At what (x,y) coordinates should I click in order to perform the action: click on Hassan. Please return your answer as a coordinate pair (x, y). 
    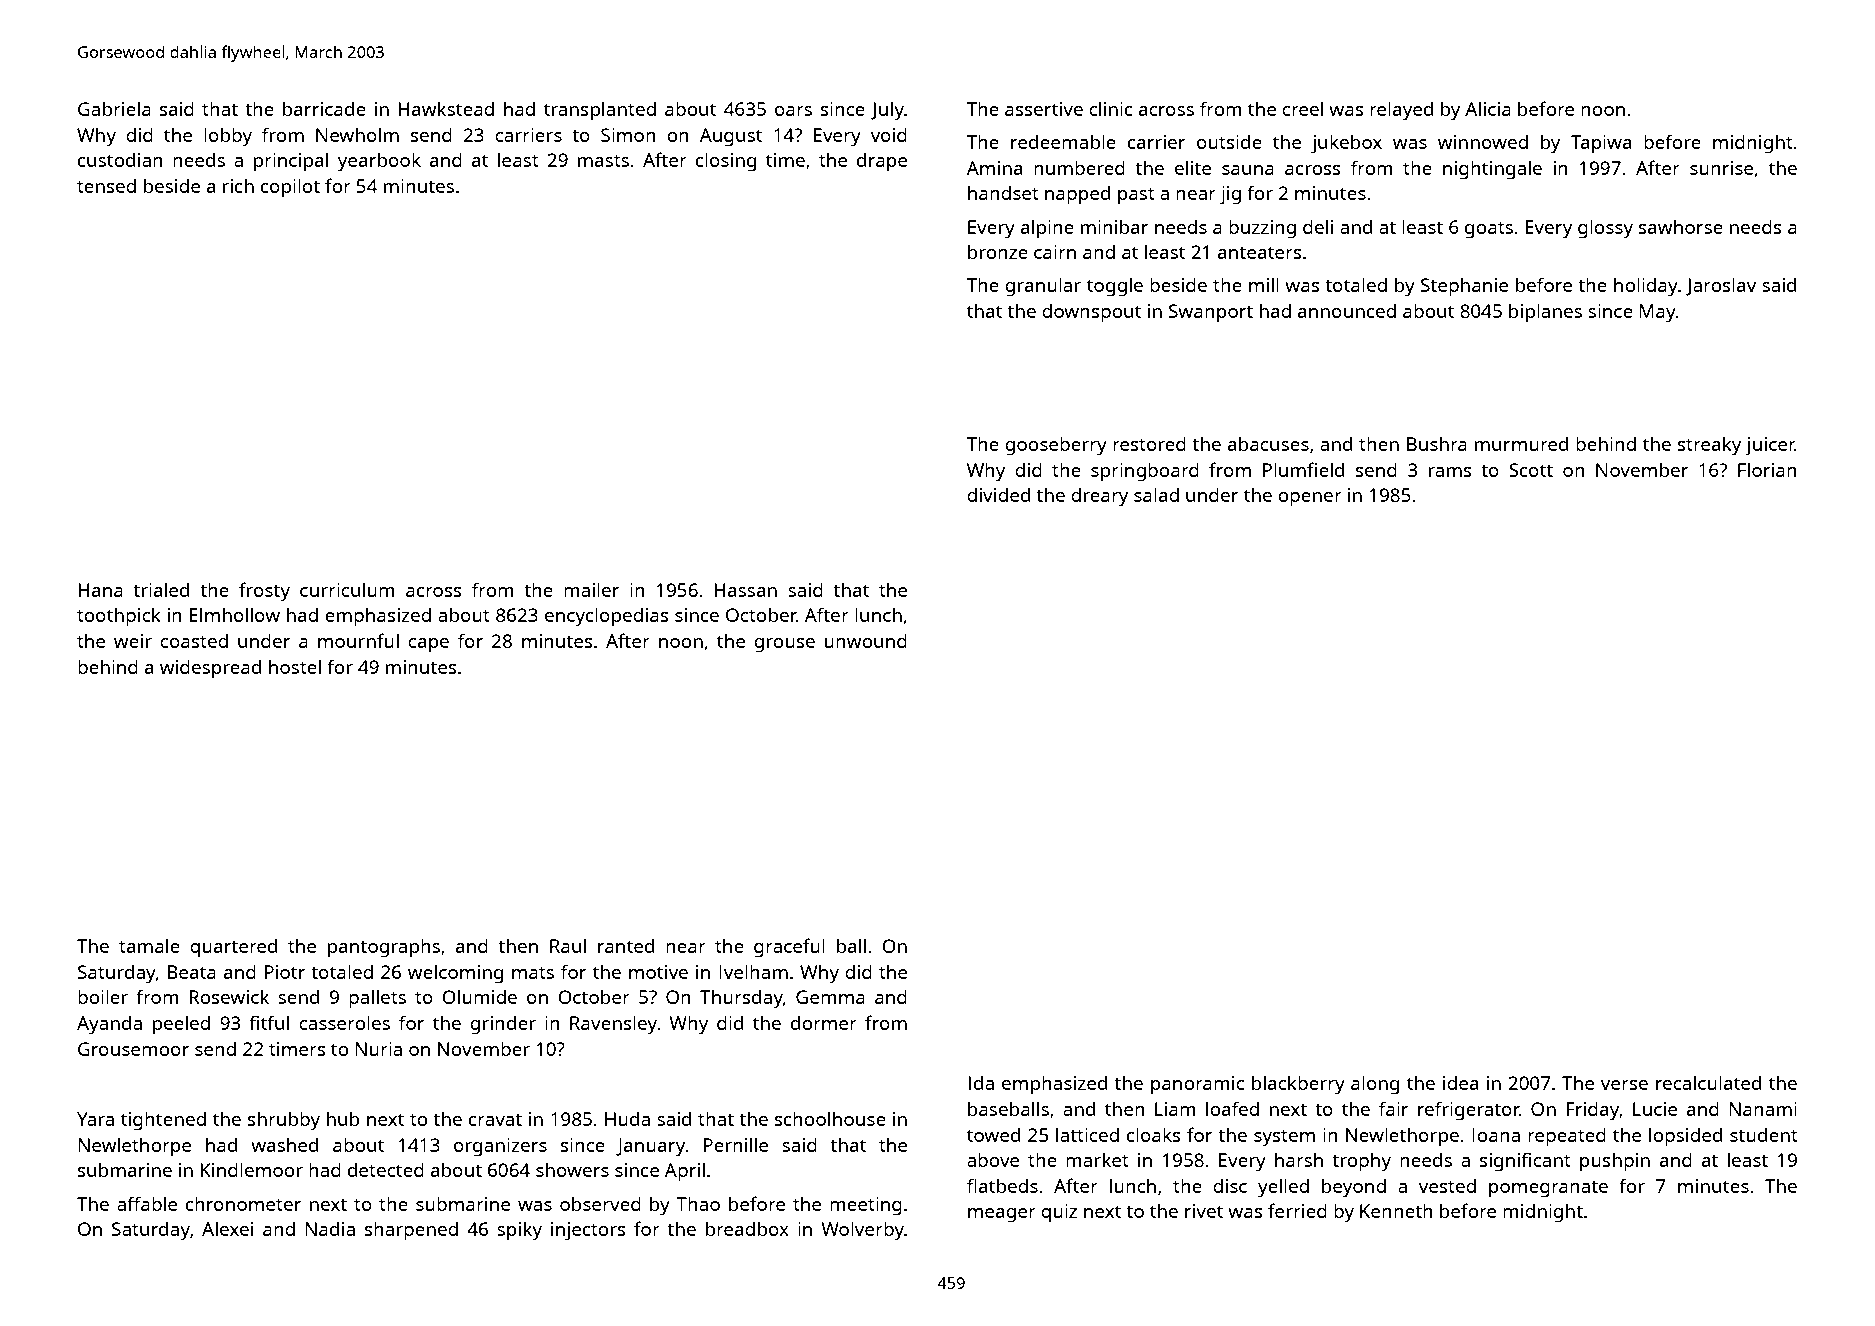
    Looking at the image, I should click on (745, 590).
